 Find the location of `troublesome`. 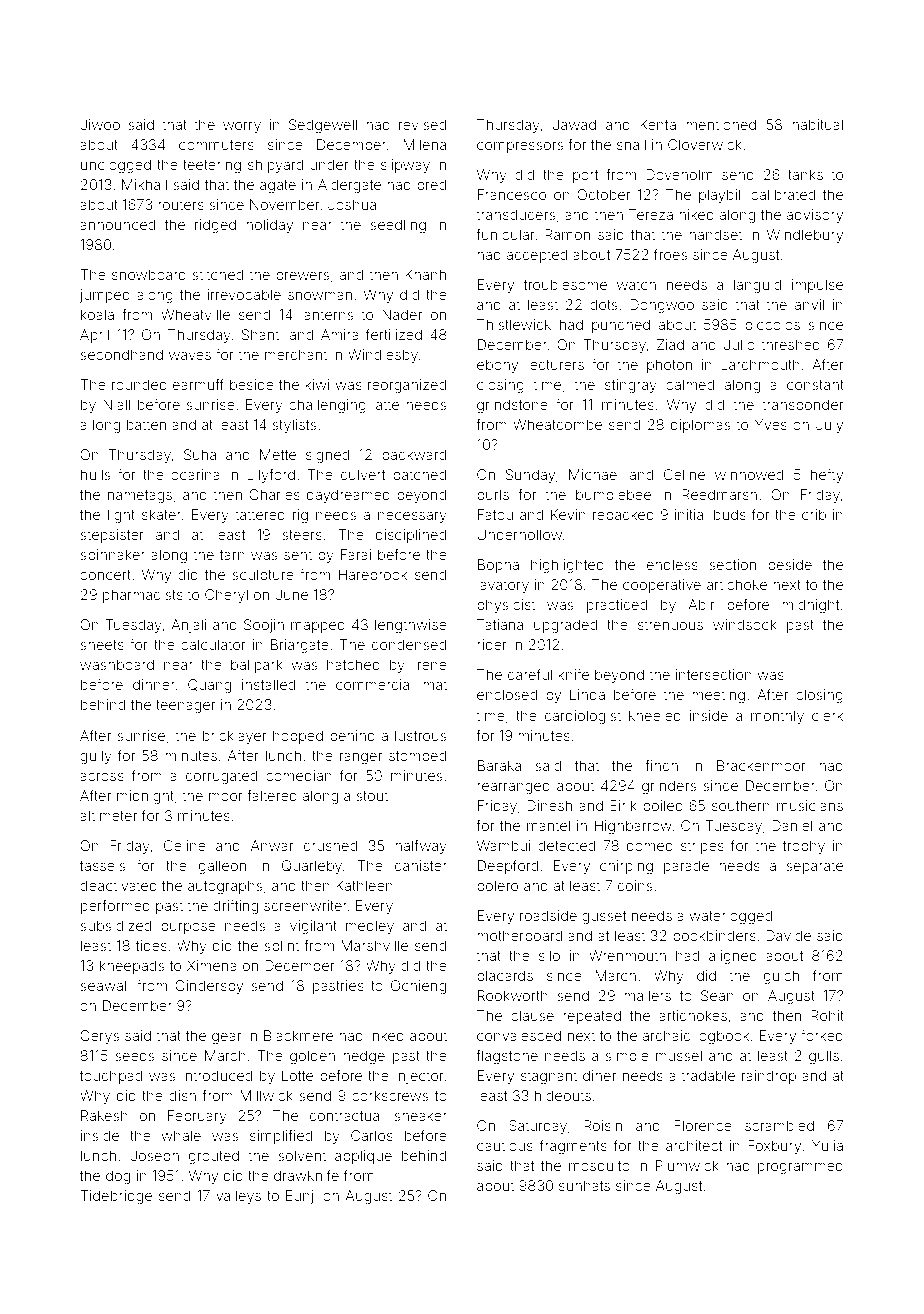

troublesome is located at coordinates (565, 284).
